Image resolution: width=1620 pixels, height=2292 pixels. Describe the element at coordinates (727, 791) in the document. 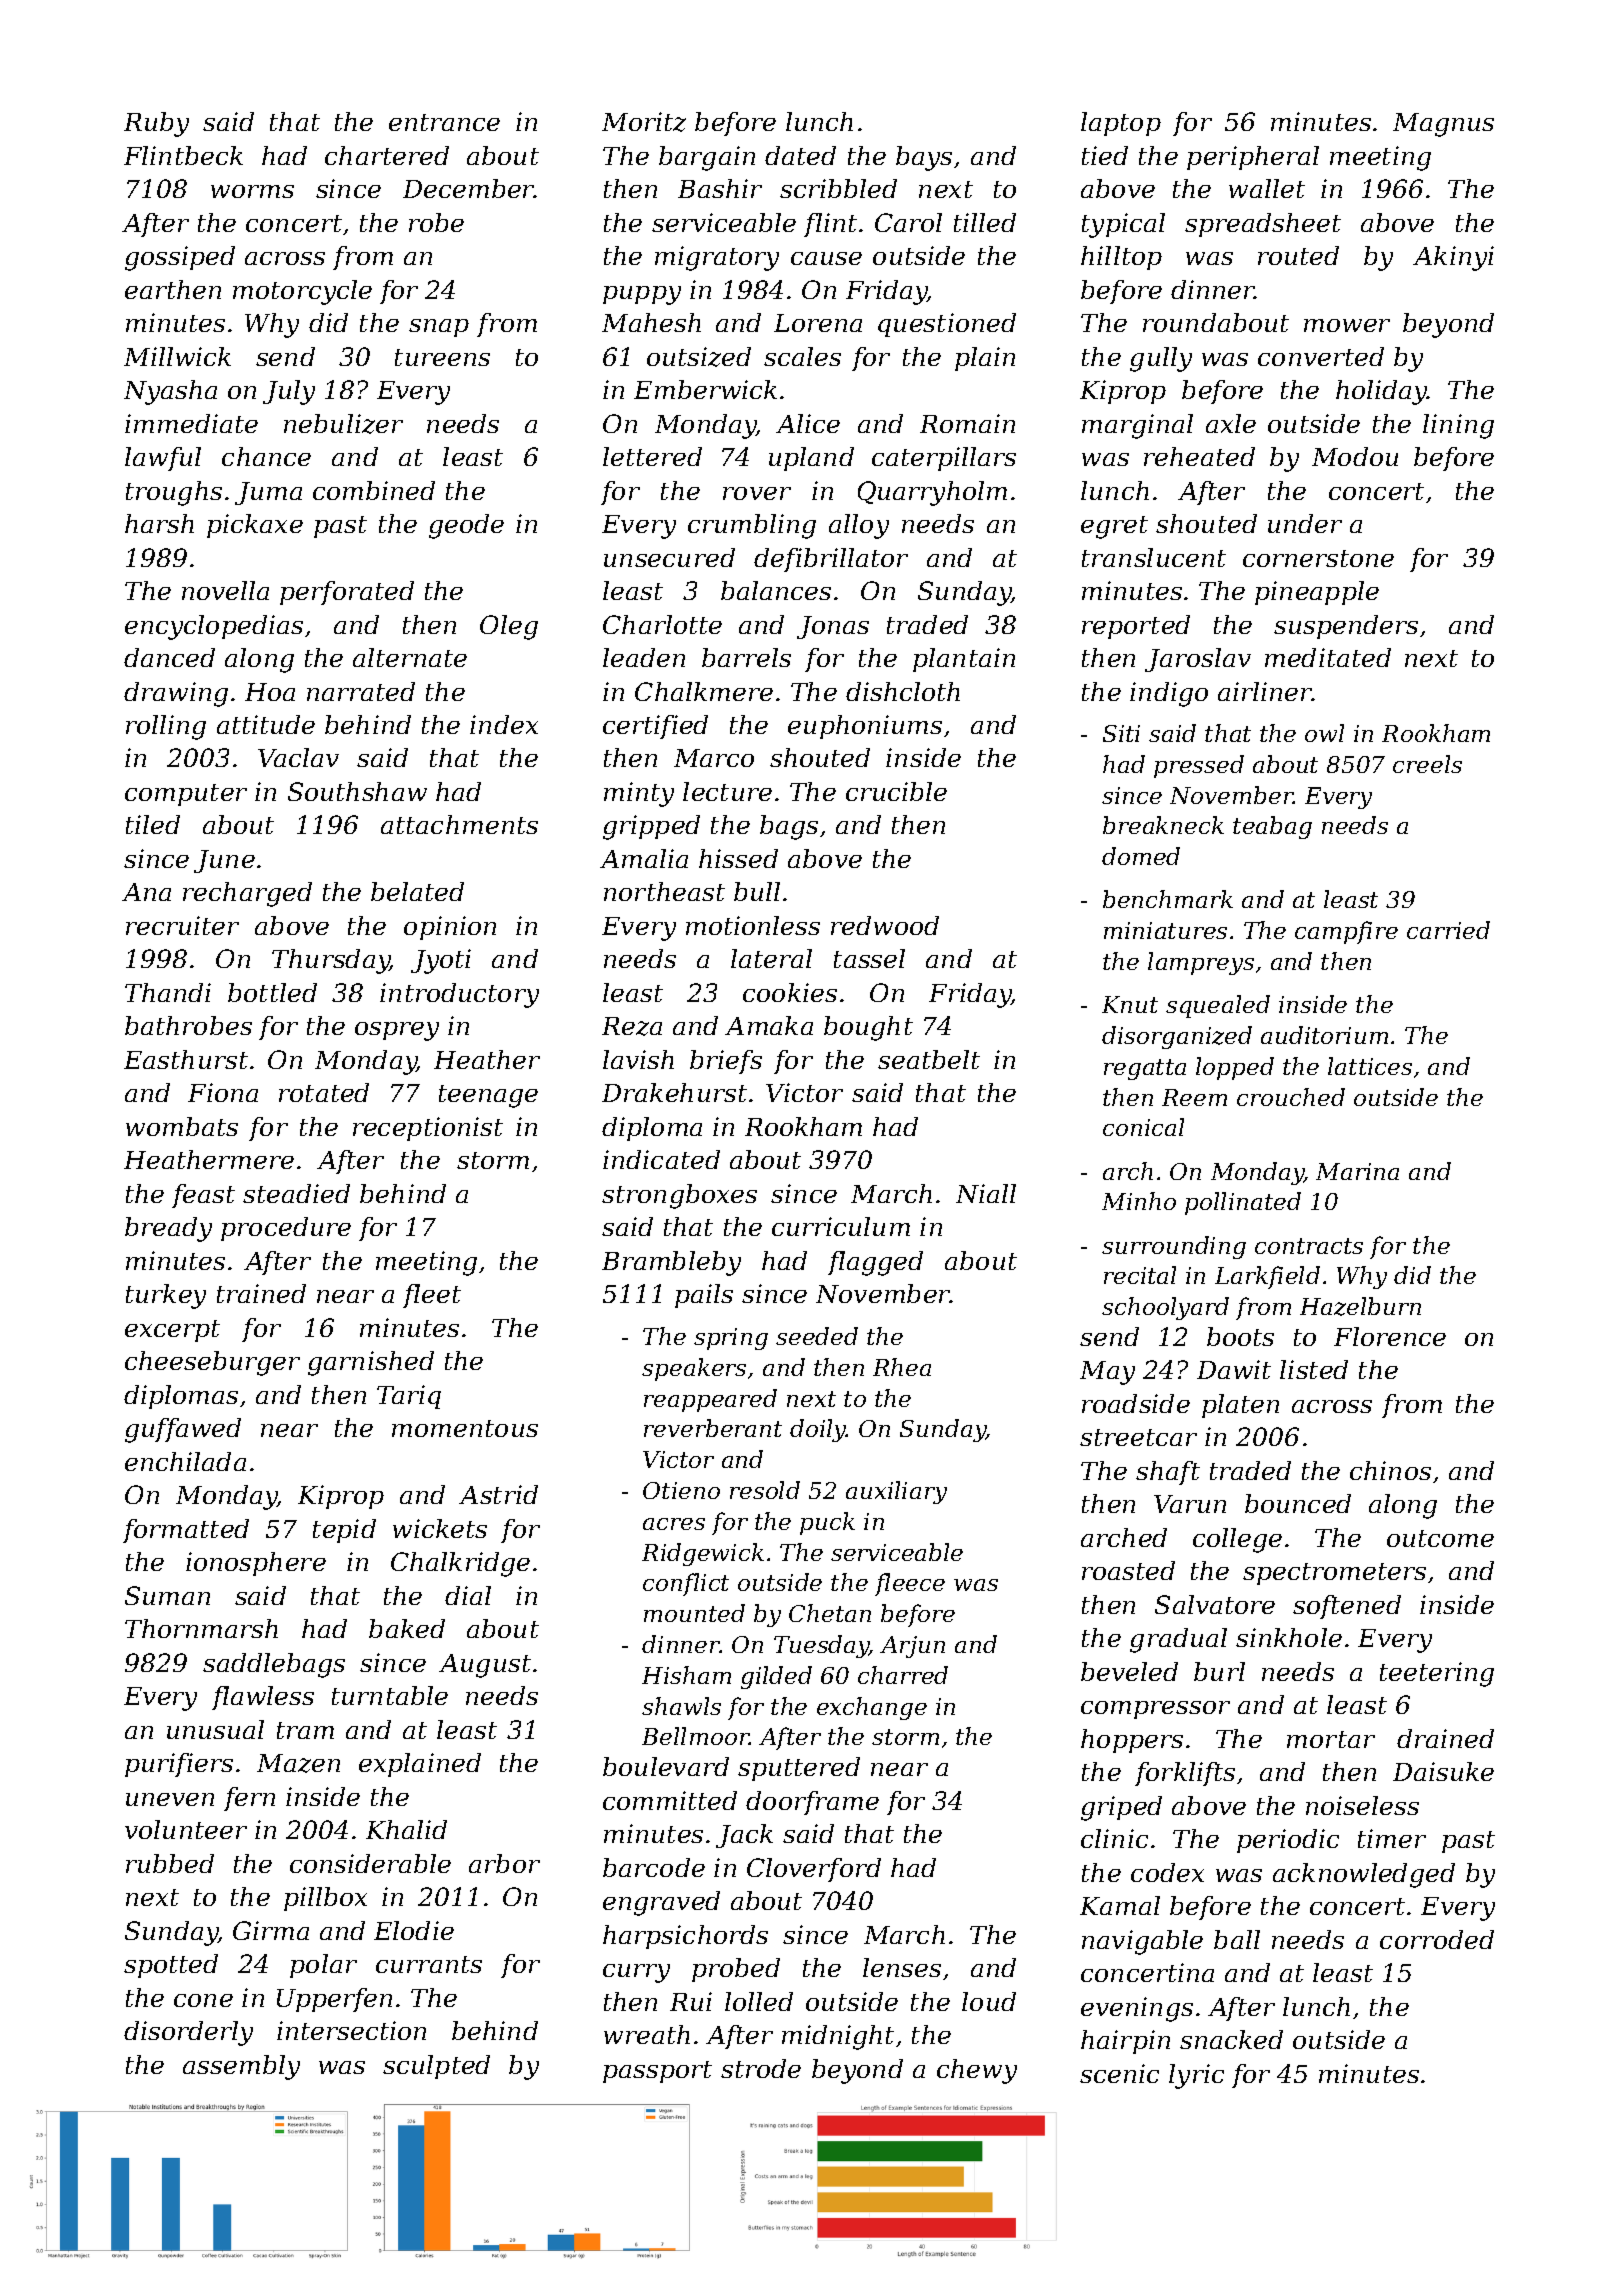

I see `lecture` at that location.
